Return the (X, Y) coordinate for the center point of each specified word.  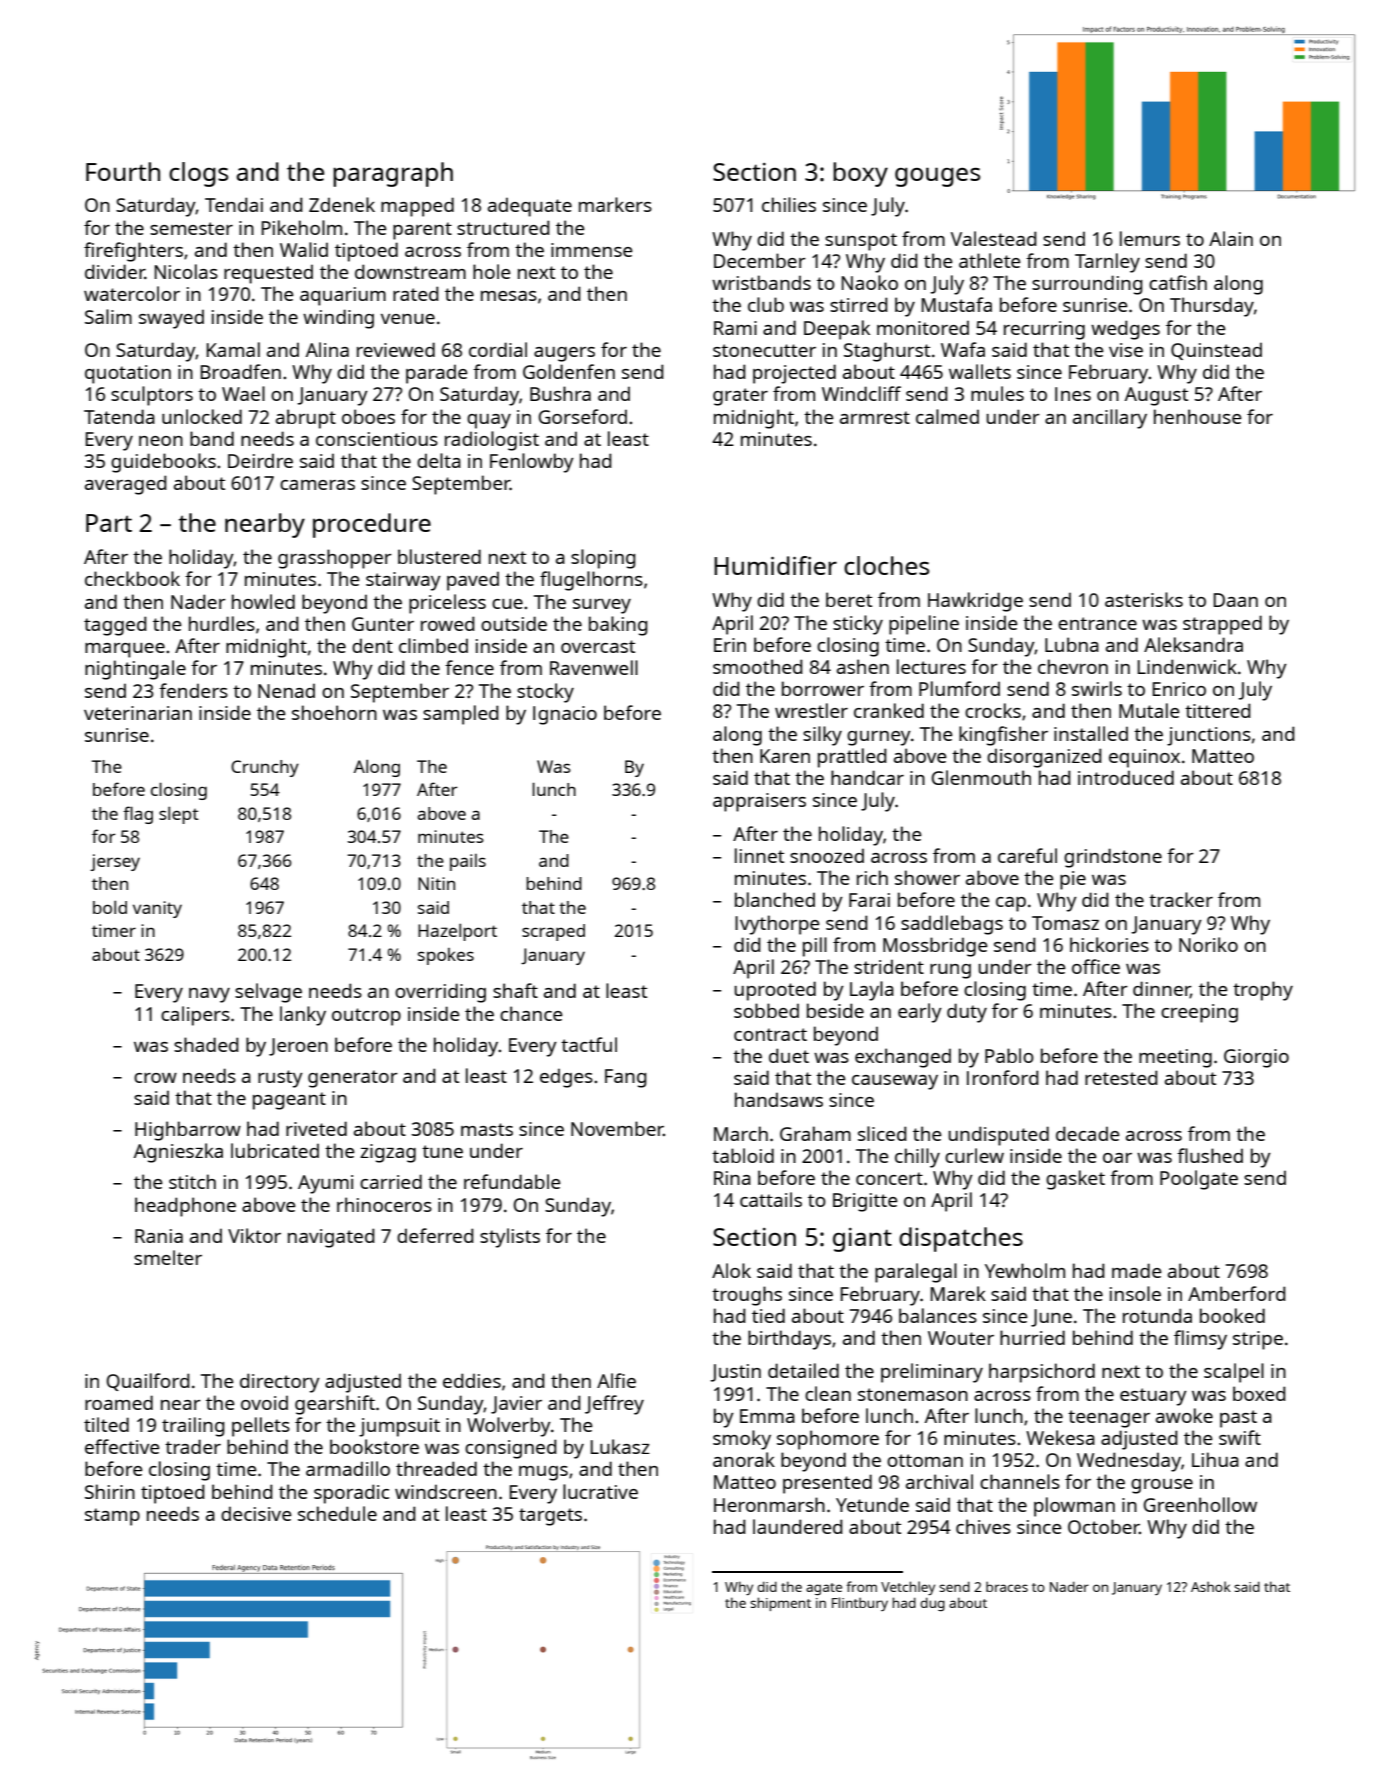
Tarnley (1107, 263)
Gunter (383, 624)
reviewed (396, 349)
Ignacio (565, 715)
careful (1027, 855)
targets (550, 1517)
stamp (112, 1517)
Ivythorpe (777, 925)
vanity (157, 909)
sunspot (861, 242)
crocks (993, 710)
